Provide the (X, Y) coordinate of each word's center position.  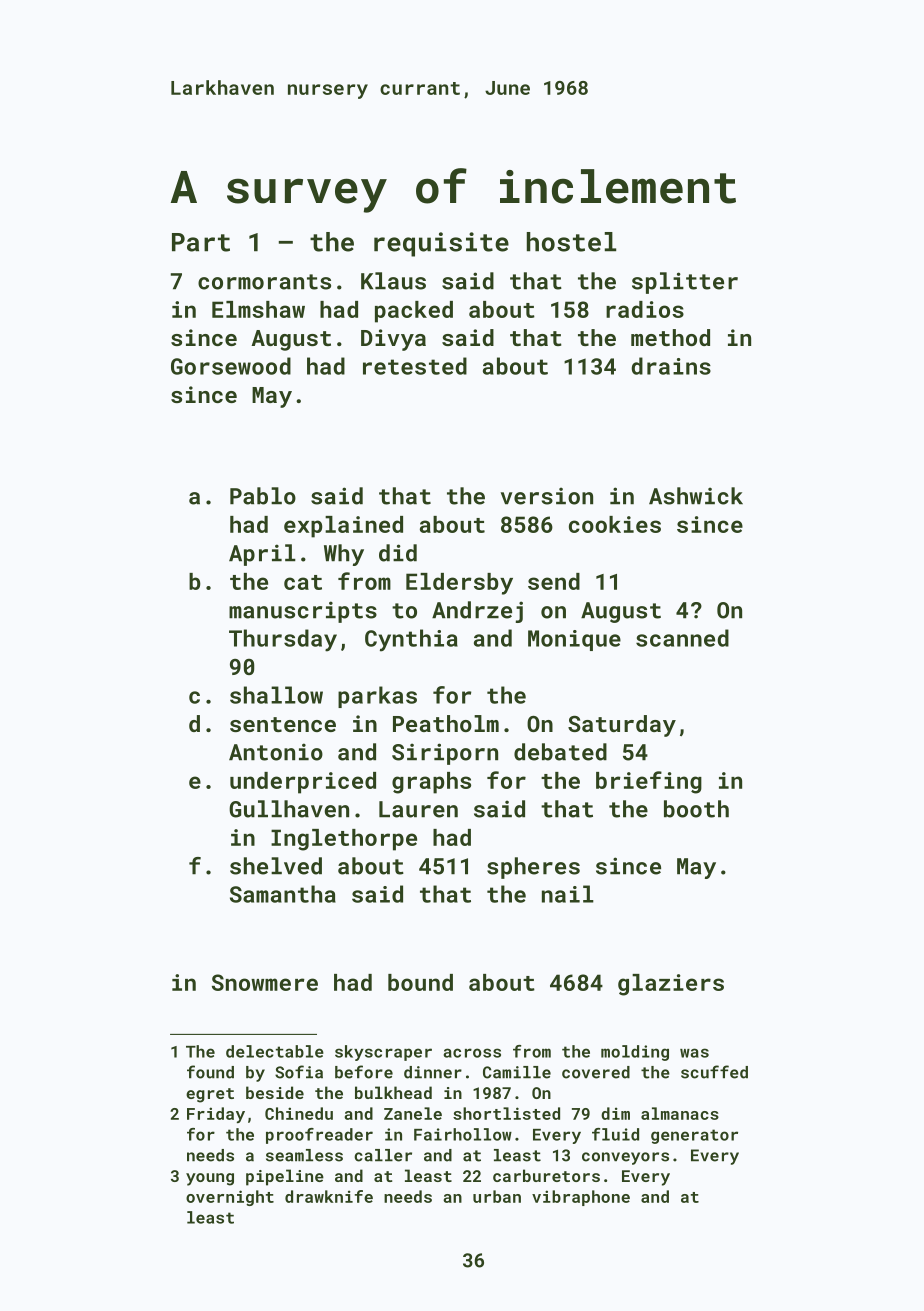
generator (694, 1136)
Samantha (283, 894)
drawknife (329, 1196)
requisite (441, 244)
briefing (649, 782)
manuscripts (303, 612)
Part (201, 242)
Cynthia (411, 640)
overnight (230, 1198)
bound (420, 982)
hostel (571, 242)
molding (635, 1053)
